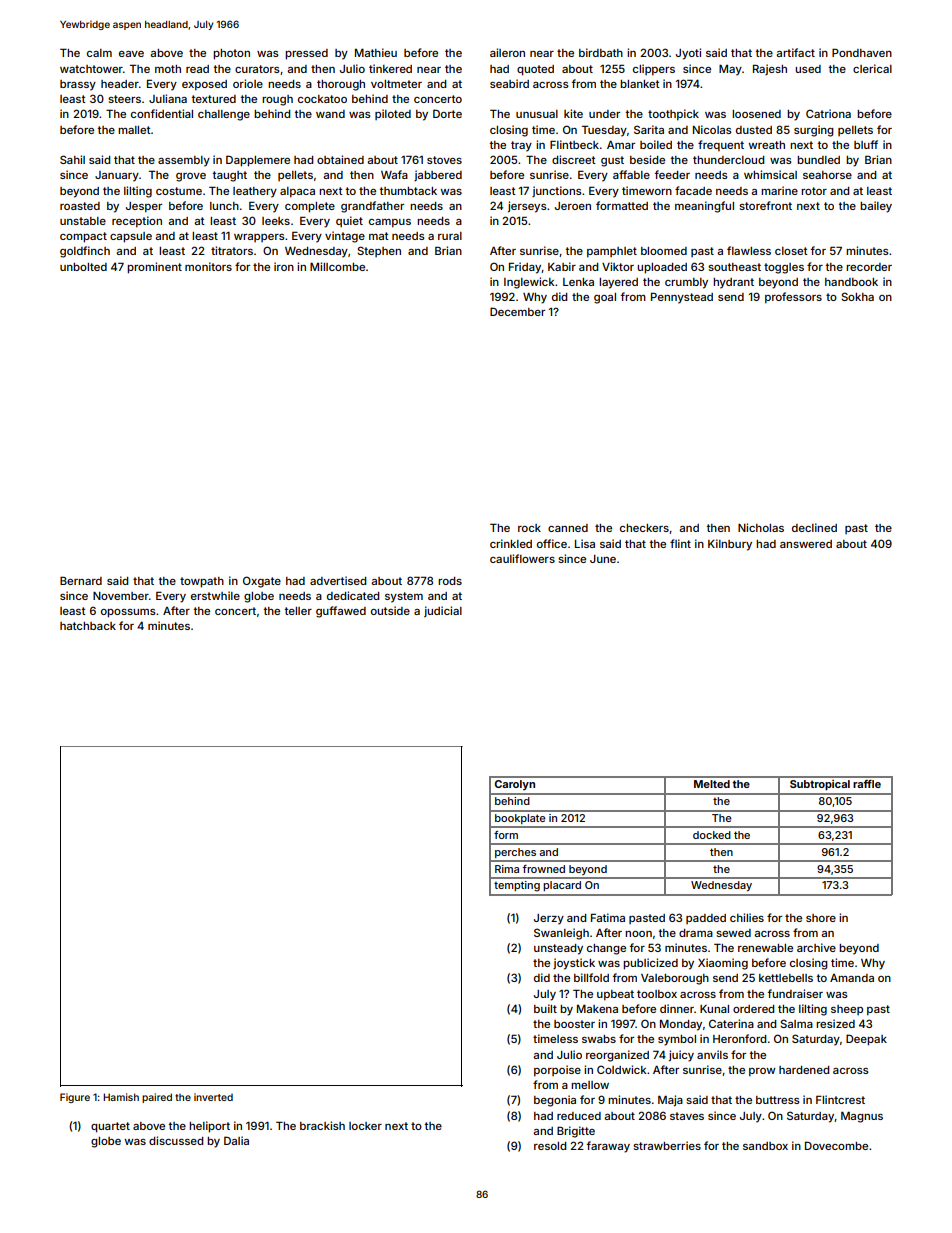 Image resolution: width=952 pixels, height=1233 pixels. Describe the element at coordinates (857, 296) in the page. I see `Sokha` at that location.
